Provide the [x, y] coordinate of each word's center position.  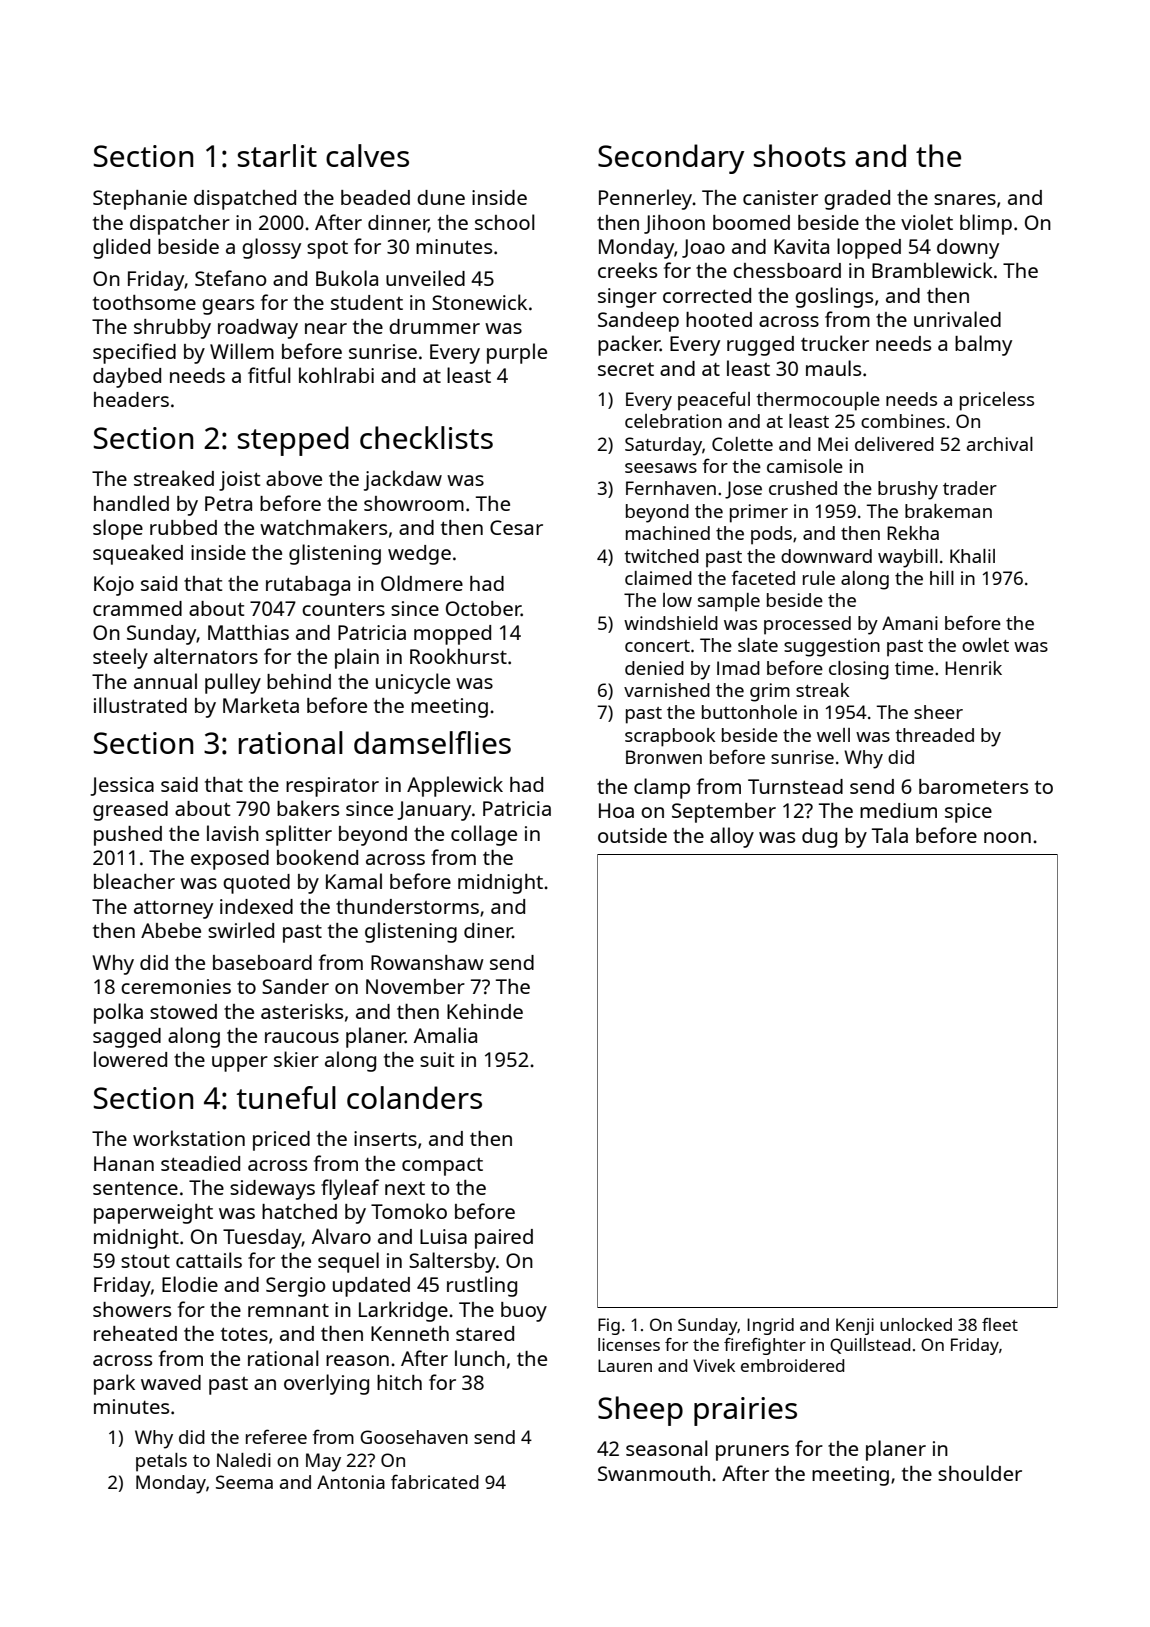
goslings [834, 297]
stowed [183, 1011]
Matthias [248, 632]
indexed [256, 906]
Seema [244, 1482]
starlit [277, 155]
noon [1007, 837]
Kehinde [485, 1011]
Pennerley [646, 199]
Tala [890, 835]
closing [859, 670]
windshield [671, 623]
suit [437, 1059]
